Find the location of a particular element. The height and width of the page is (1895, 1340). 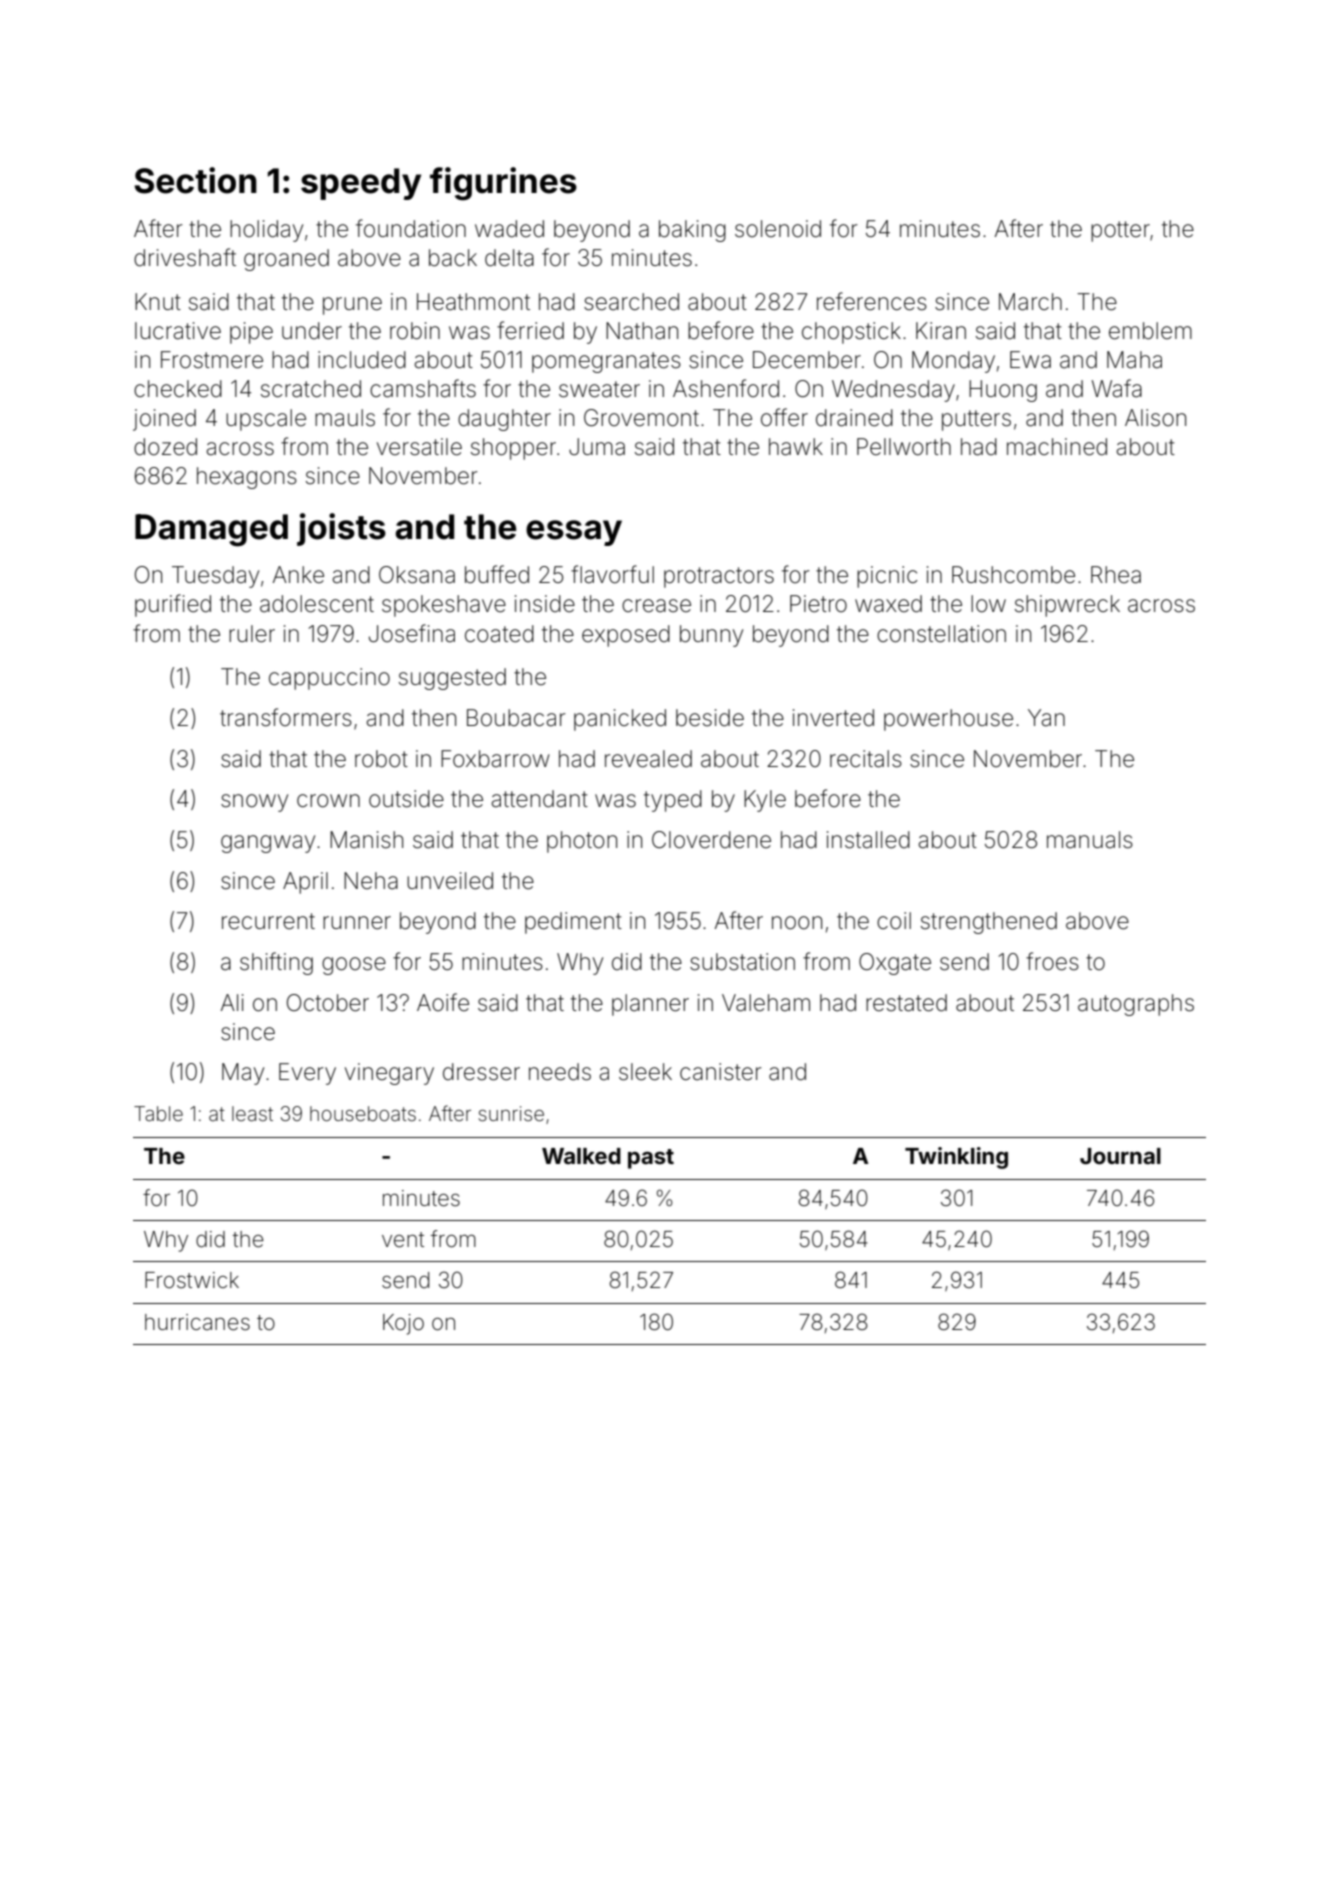

figurines is located at coordinates (503, 184).
